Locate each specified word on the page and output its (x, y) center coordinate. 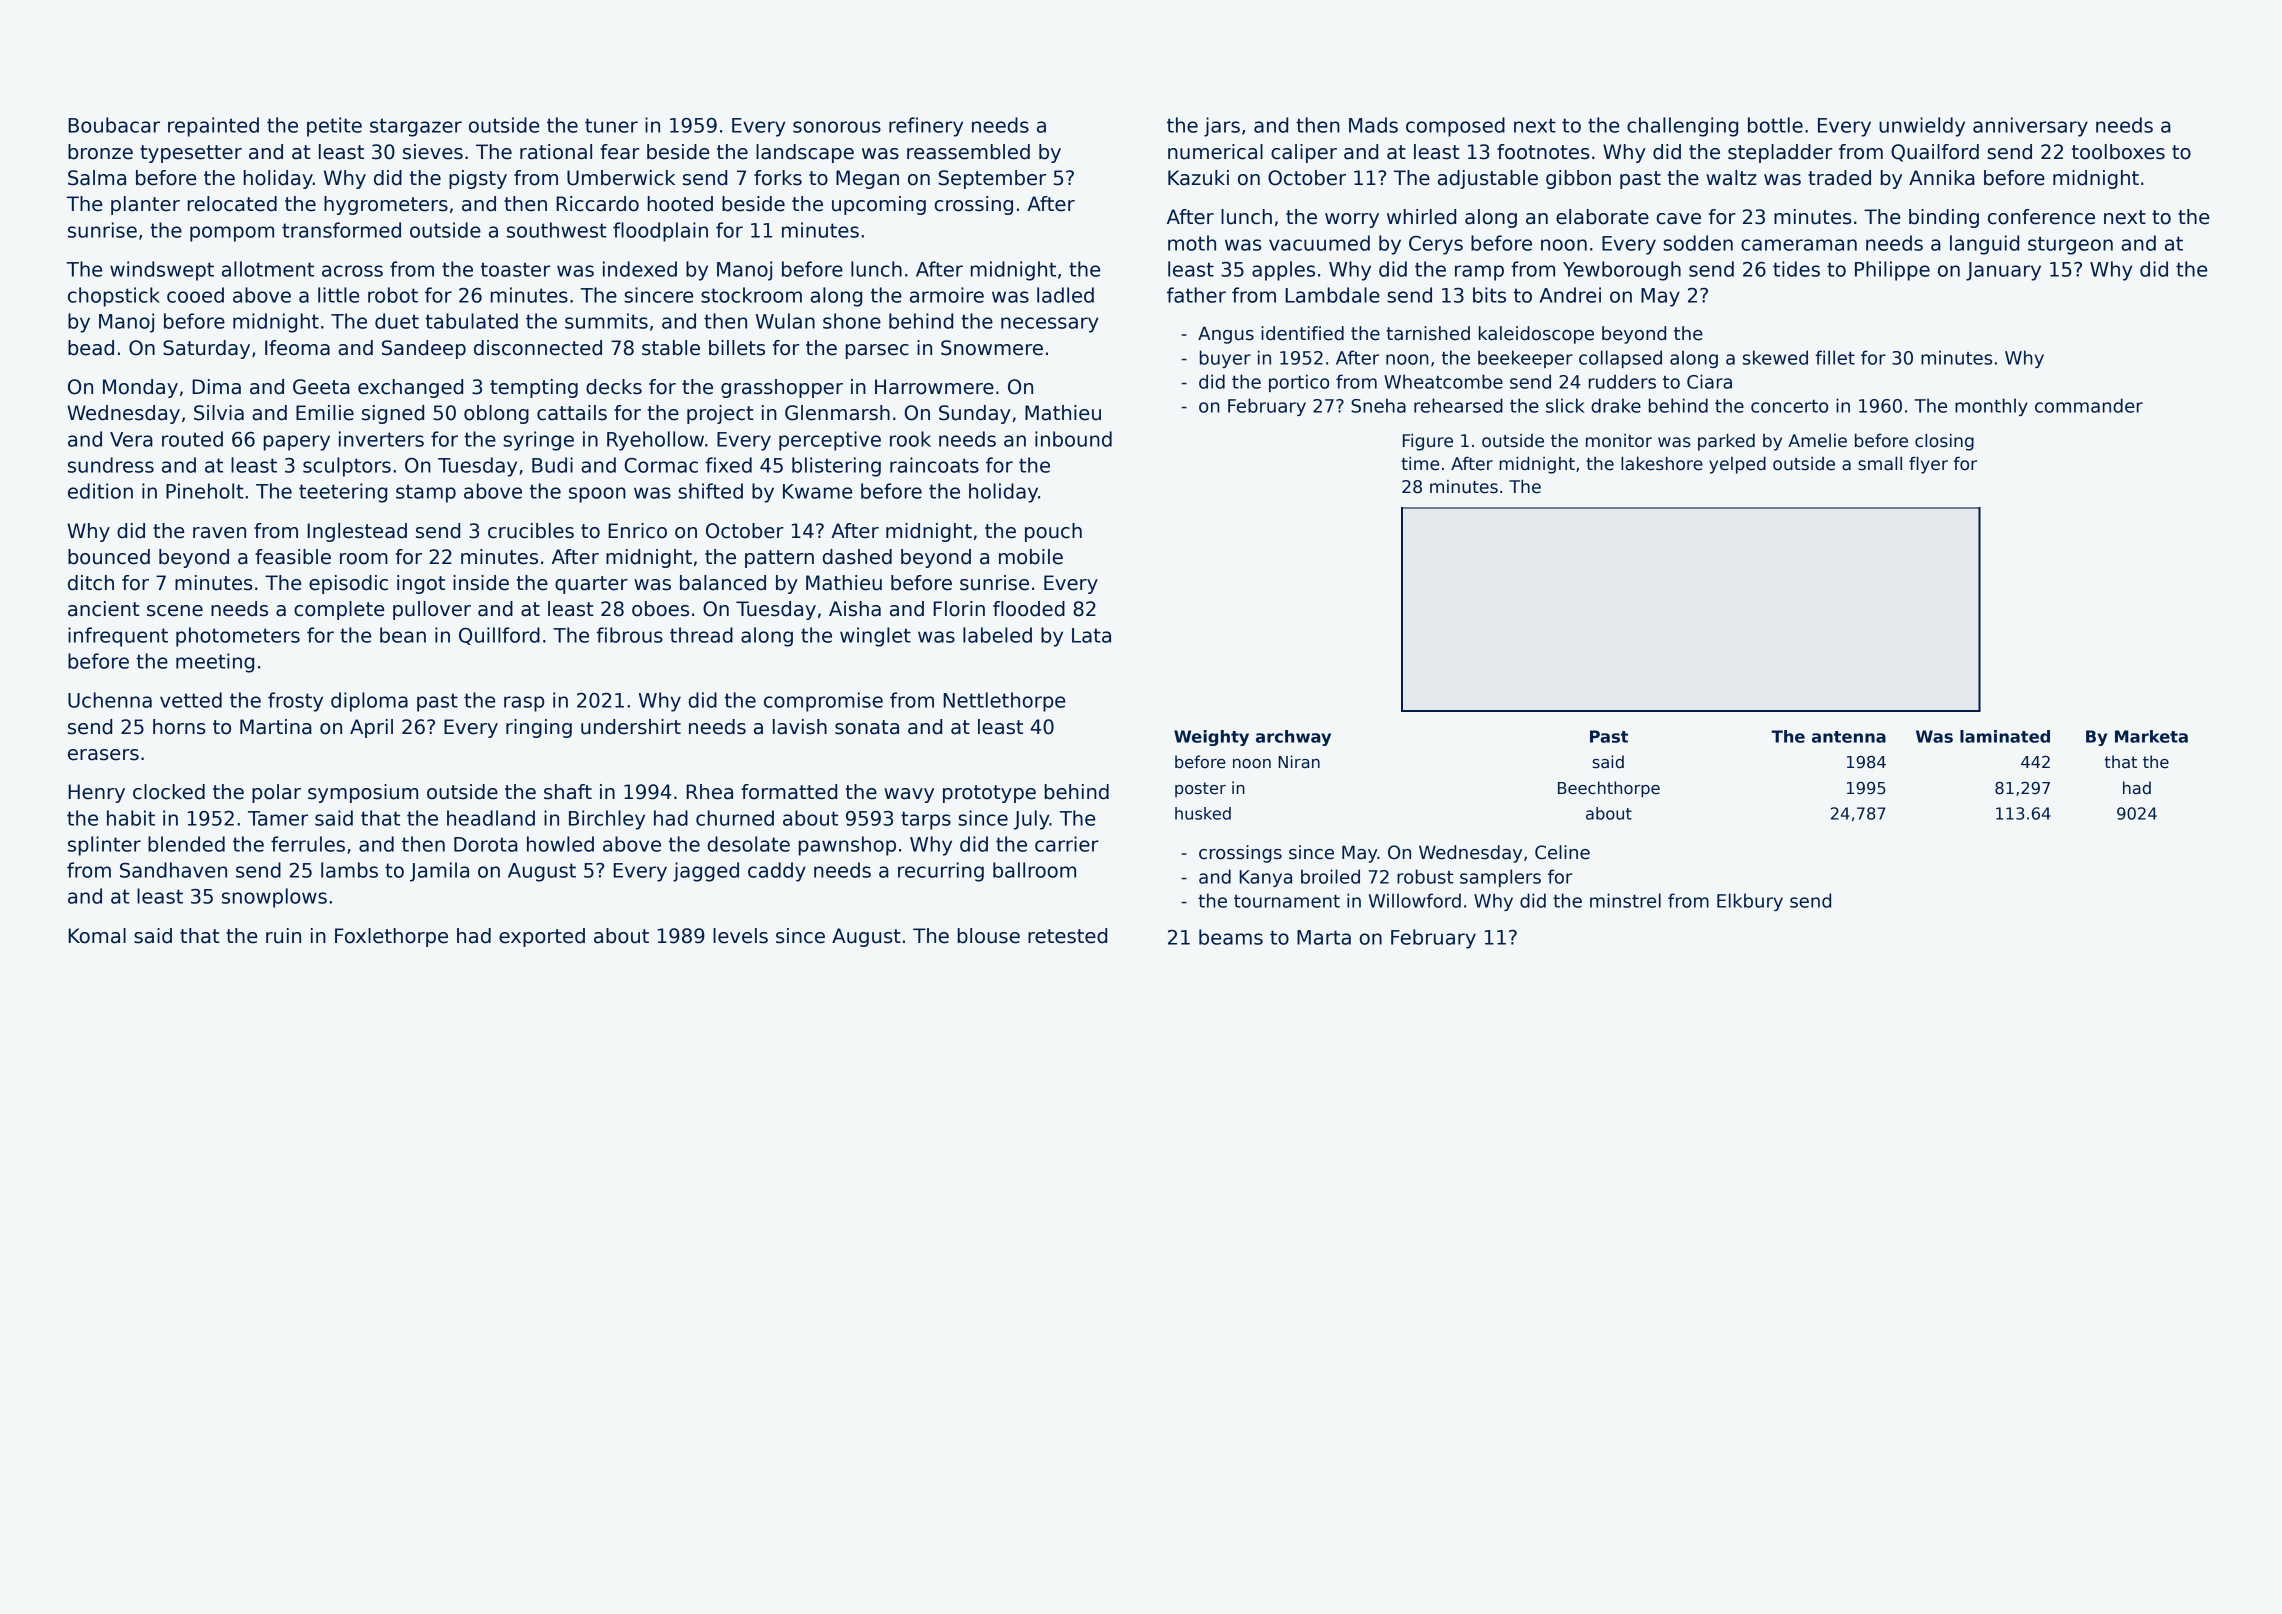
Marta (1324, 937)
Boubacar (114, 125)
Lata (1091, 635)
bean (403, 635)
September (992, 179)
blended (186, 844)
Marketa (2151, 736)
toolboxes (2118, 152)
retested (1067, 936)
